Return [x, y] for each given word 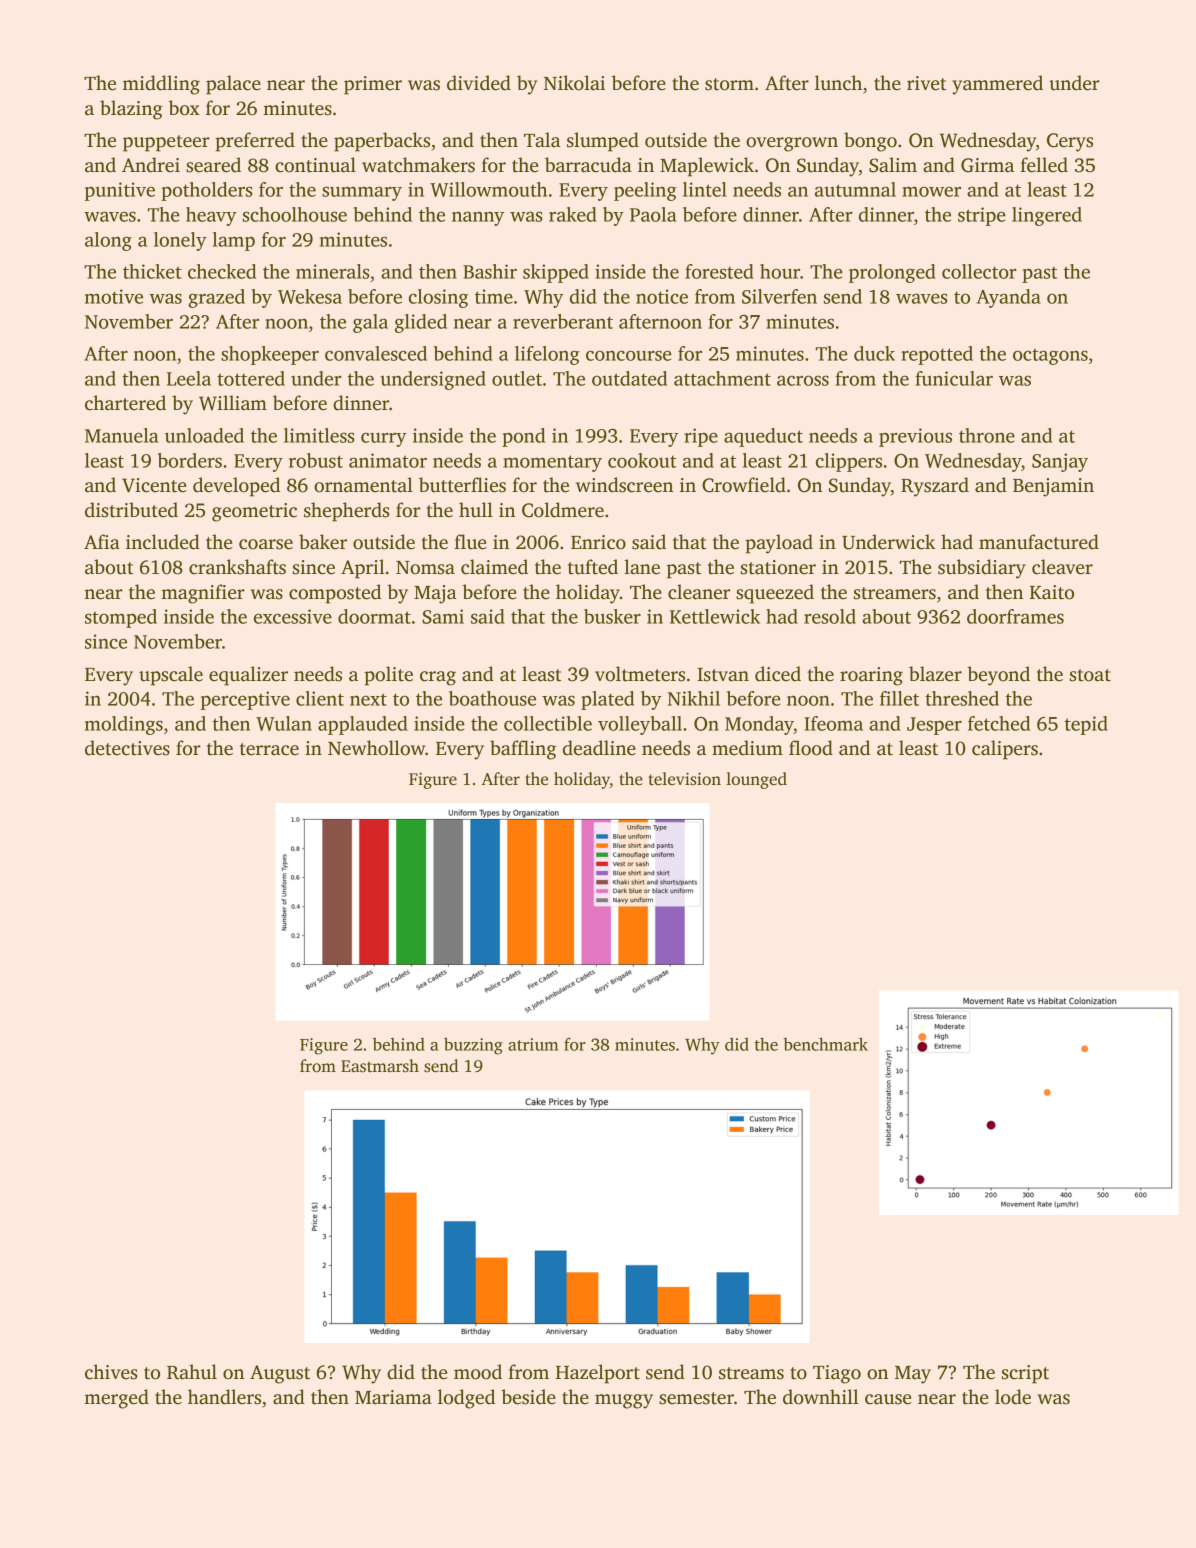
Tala [542, 140]
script [1025, 1374]
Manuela [121, 435]
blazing [131, 110]
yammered [997, 85]
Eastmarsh [380, 1066]
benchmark [825, 1044]
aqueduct [763, 437]
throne [987, 435]
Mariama [393, 1397]
